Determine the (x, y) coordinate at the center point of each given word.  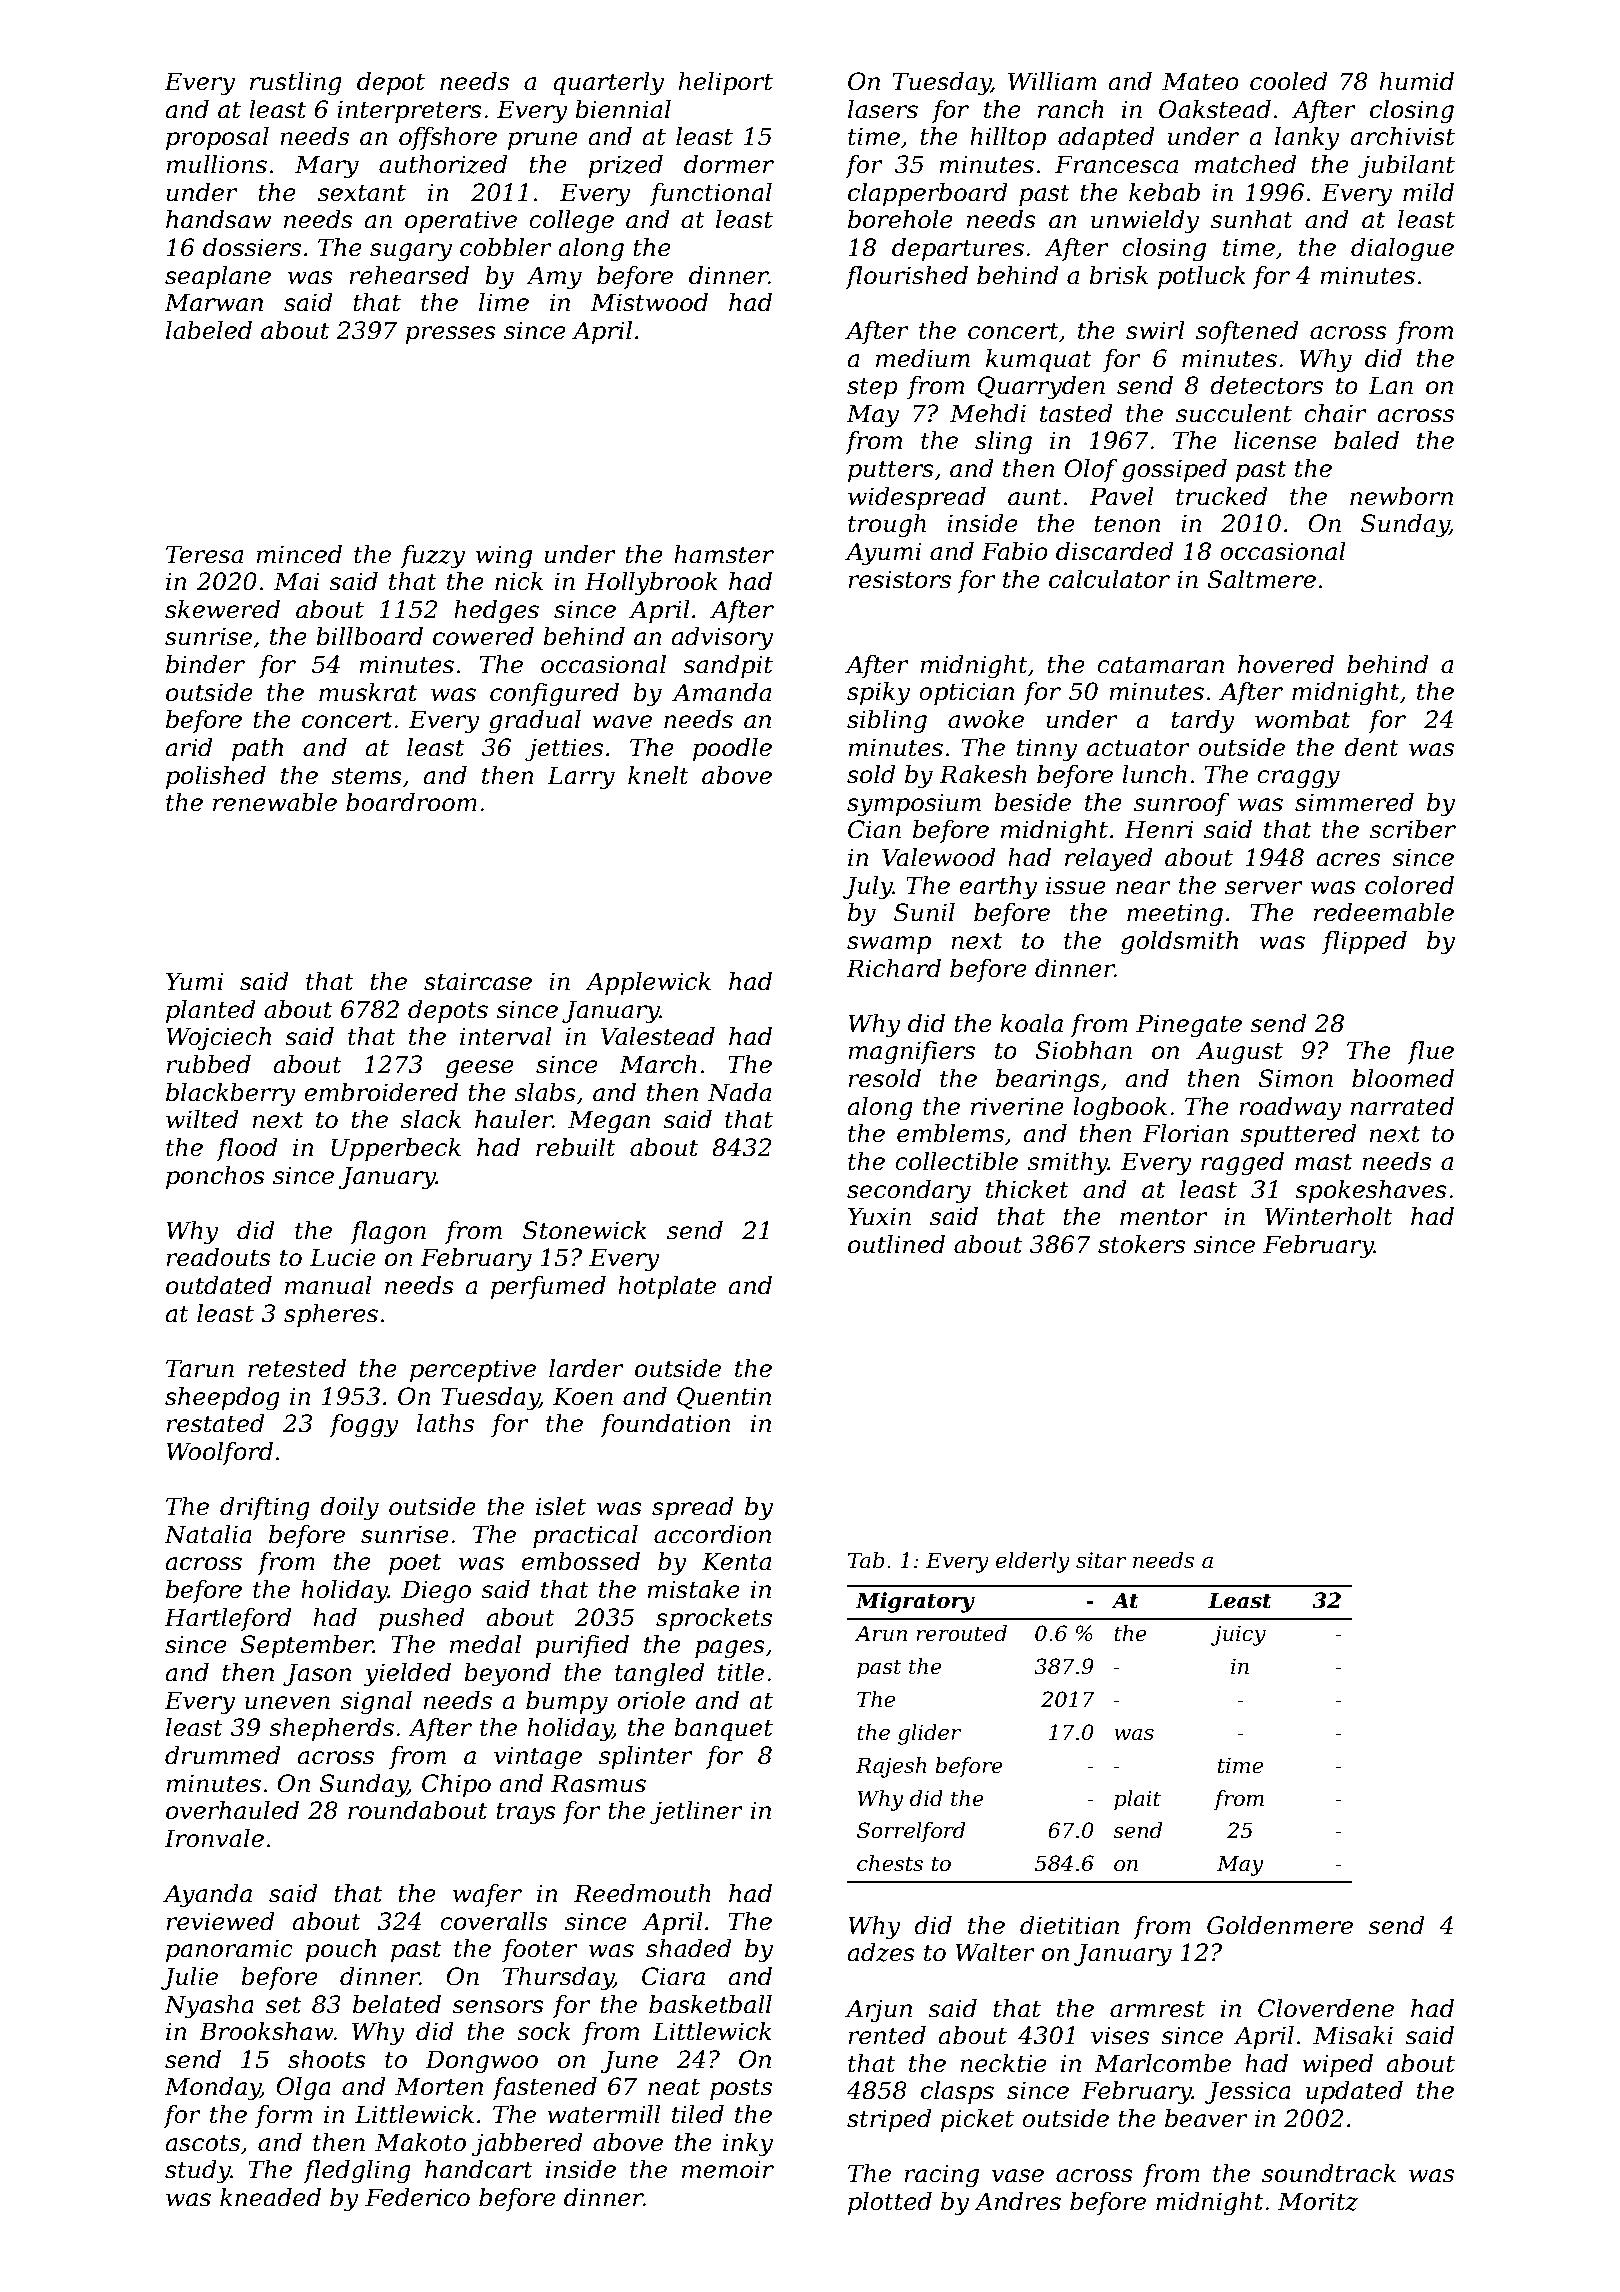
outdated (219, 1285)
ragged (1242, 1164)
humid (1417, 81)
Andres (1017, 2201)
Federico (417, 2197)
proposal (217, 138)
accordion (712, 1534)
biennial (623, 109)
